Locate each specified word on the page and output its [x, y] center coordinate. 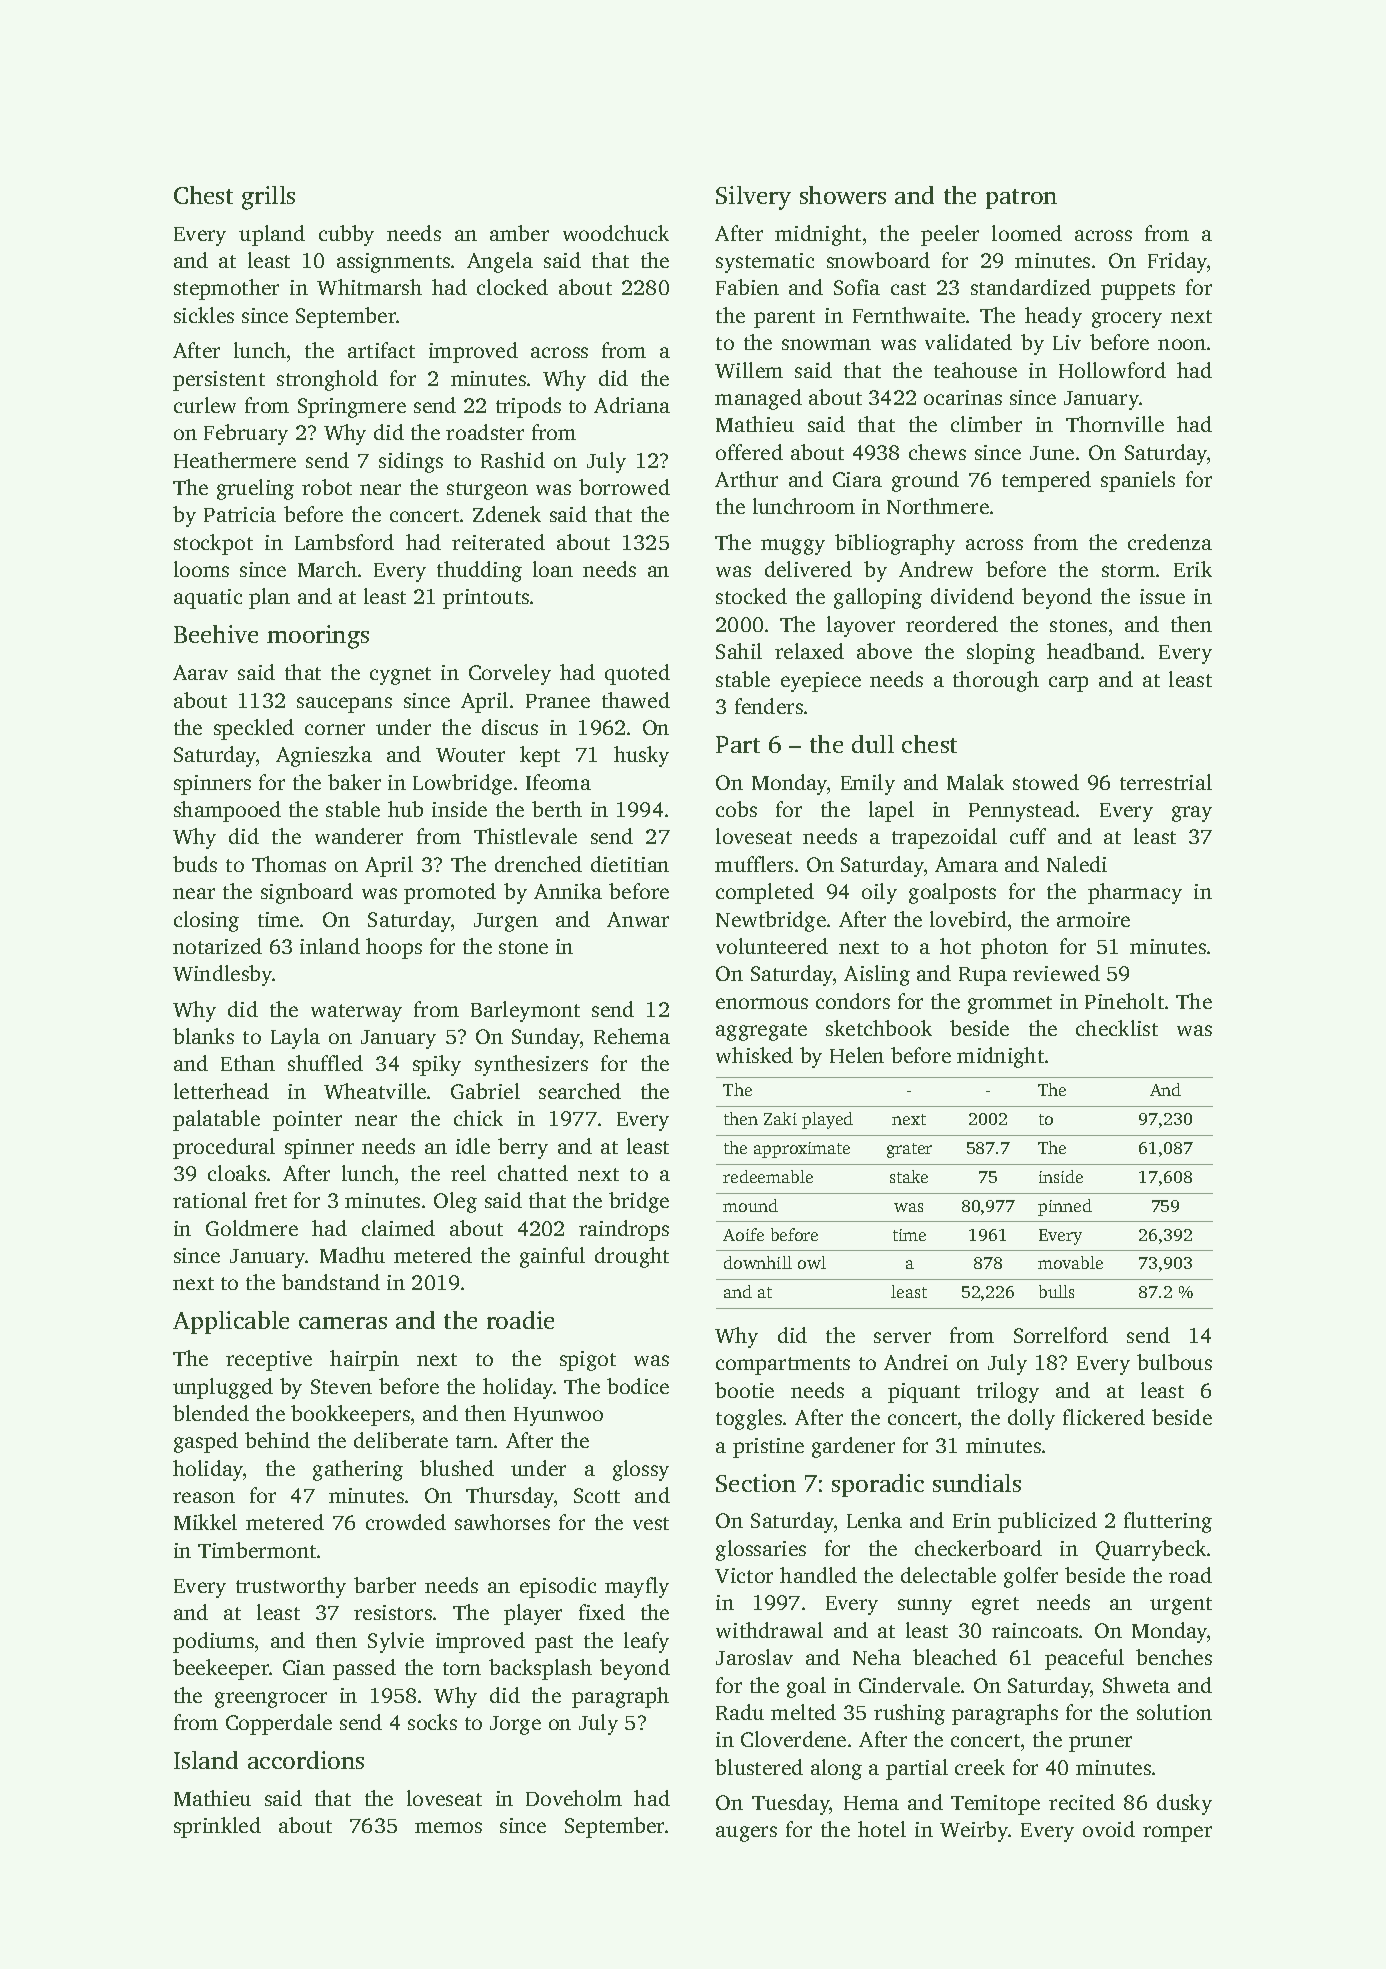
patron [1021, 199]
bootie [744, 1390]
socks [432, 1722]
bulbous [1174, 1362]
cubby [346, 235]
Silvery [753, 198]
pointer [307, 1121]
